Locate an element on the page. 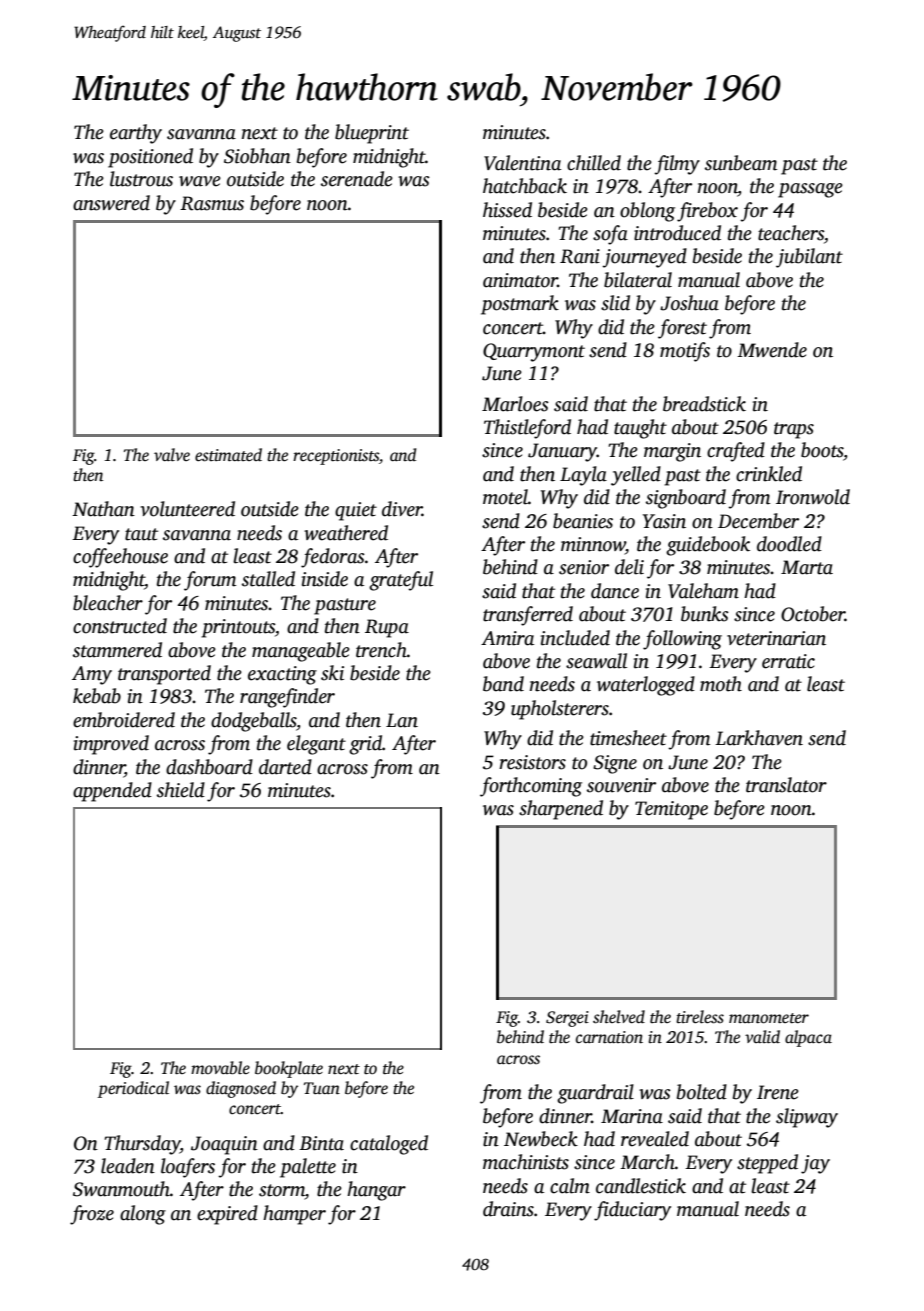  printouts is located at coordinates (238, 628).
